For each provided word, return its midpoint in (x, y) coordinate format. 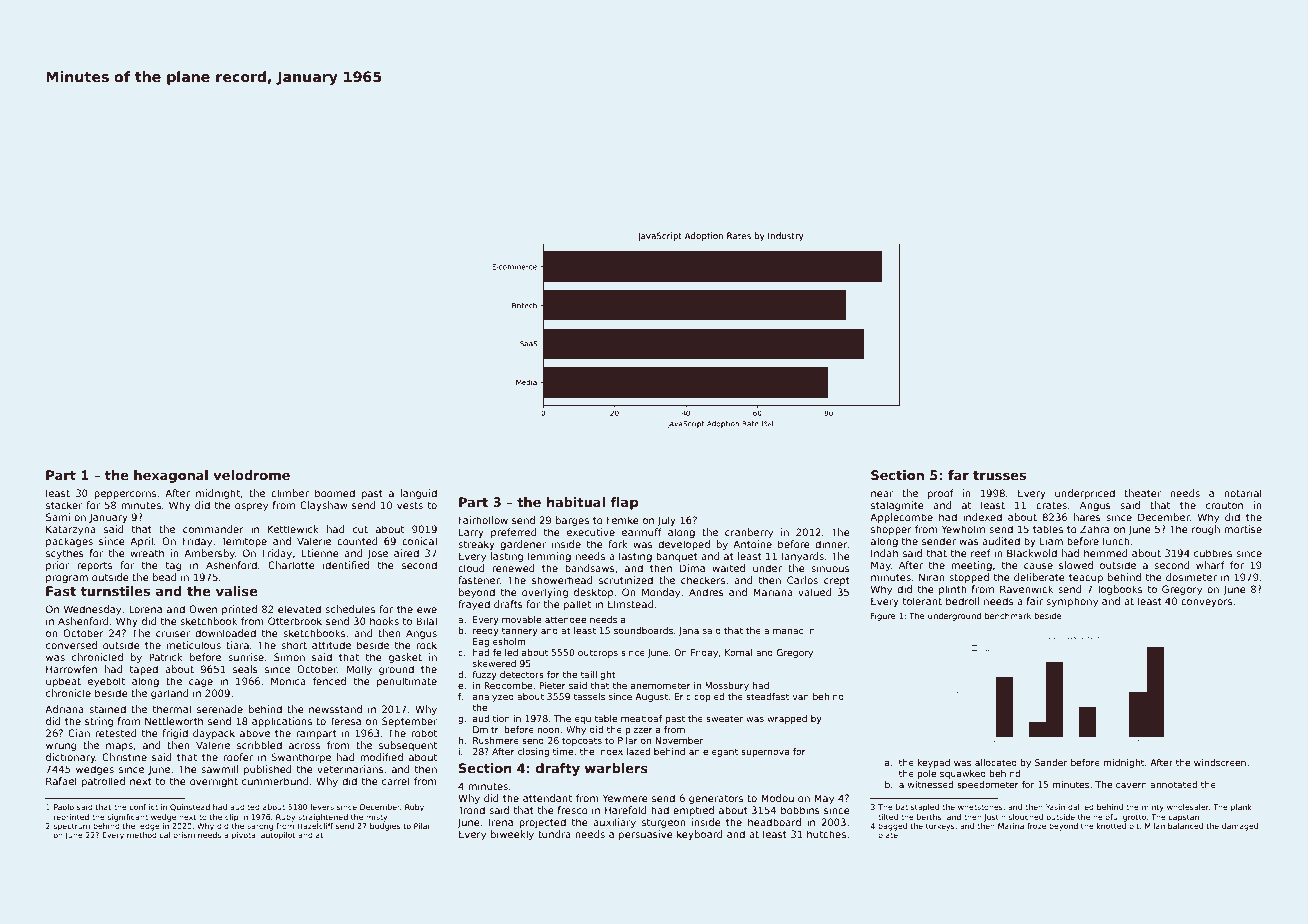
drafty (558, 769)
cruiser (173, 633)
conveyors (1206, 603)
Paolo (64, 807)
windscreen (1220, 762)
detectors (522, 674)
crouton (1224, 505)
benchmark (1008, 615)
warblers (616, 768)
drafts (508, 604)
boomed (335, 493)
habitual (576, 502)
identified (346, 565)
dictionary (71, 758)
